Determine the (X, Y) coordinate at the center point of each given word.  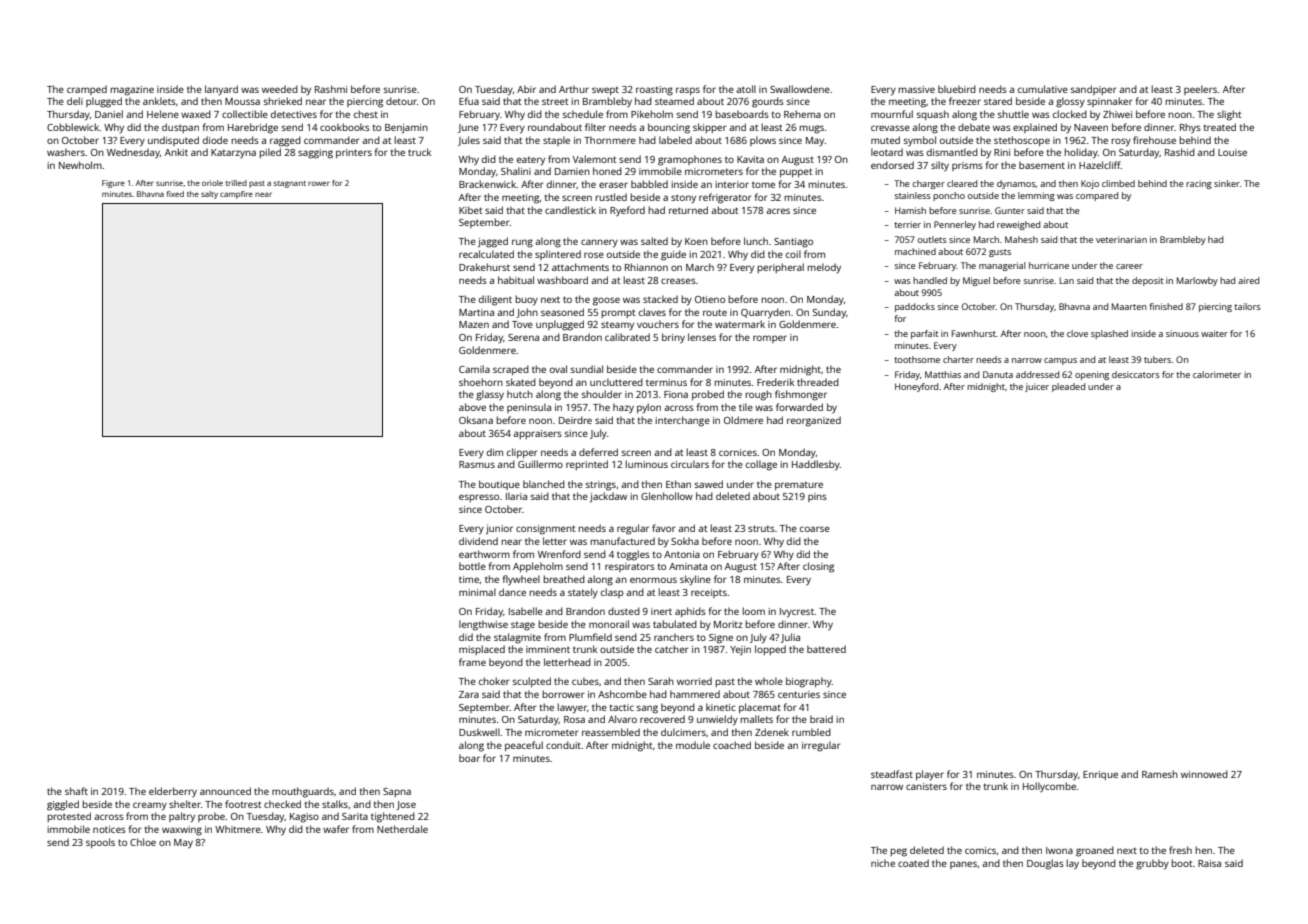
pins (817, 497)
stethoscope (1022, 141)
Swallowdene (800, 89)
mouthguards (303, 792)
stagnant (289, 184)
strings (601, 486)
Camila (474, 369)
